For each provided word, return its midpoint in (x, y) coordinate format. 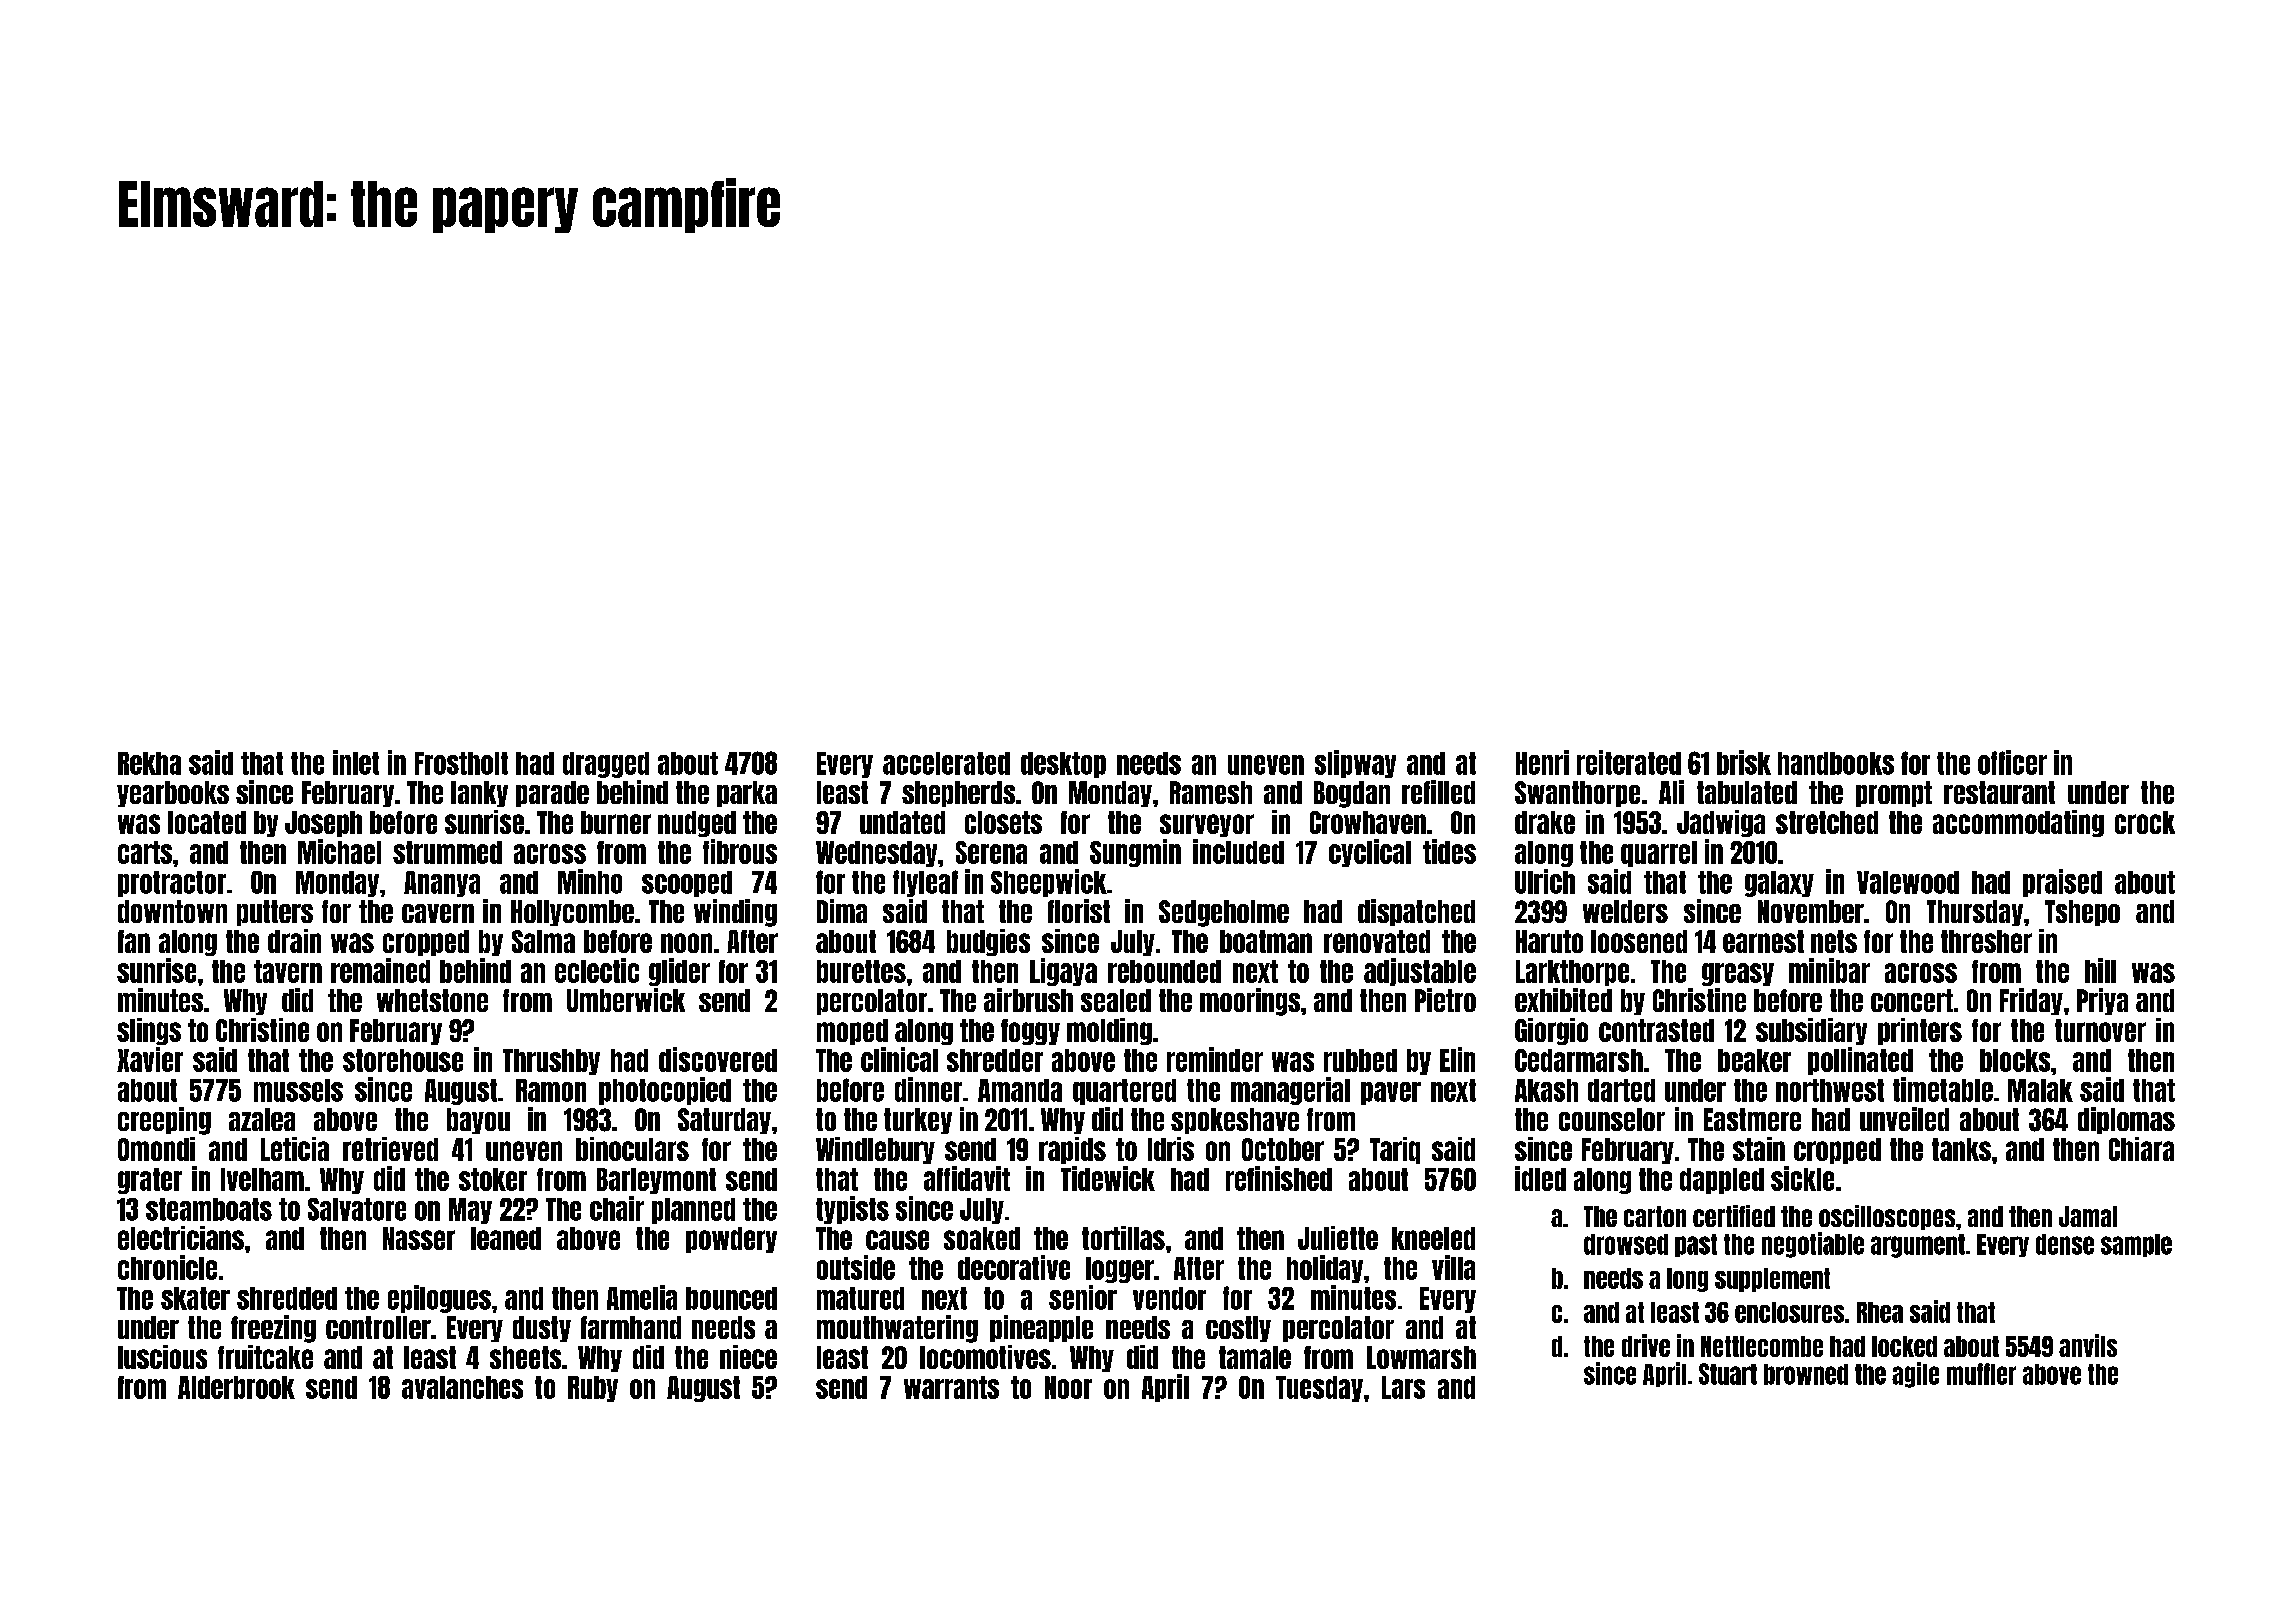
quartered (1124, 1092)
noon (686, 943)
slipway (1355, 764)
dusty (542, 1329)
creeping (164, 1121)
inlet (356, 762)
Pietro (1445, 1000)
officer (2012, 762)
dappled (1722, 1181)
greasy (1738, 974)
